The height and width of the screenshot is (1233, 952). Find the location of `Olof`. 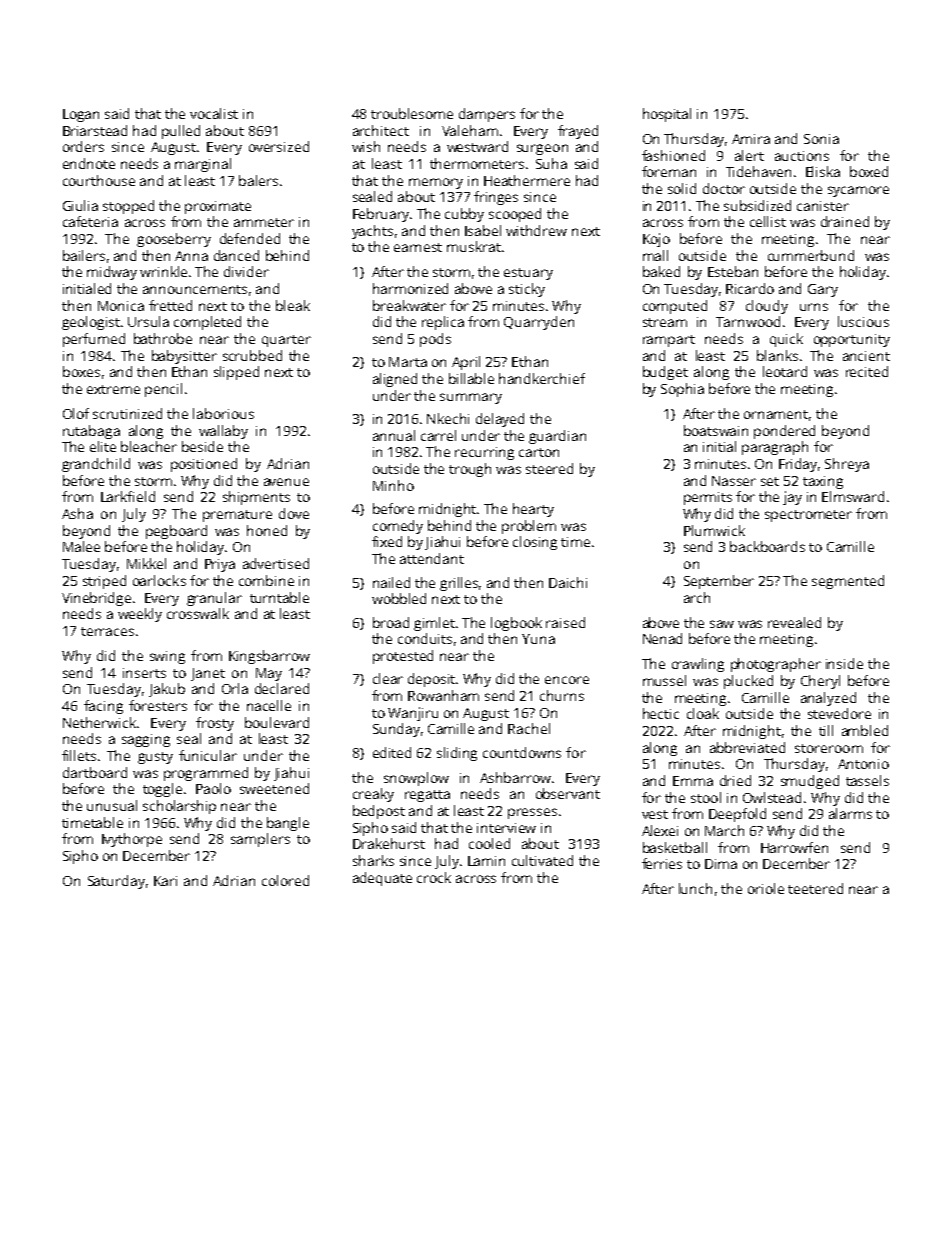

Olof is located at coordinates (76, 413).
